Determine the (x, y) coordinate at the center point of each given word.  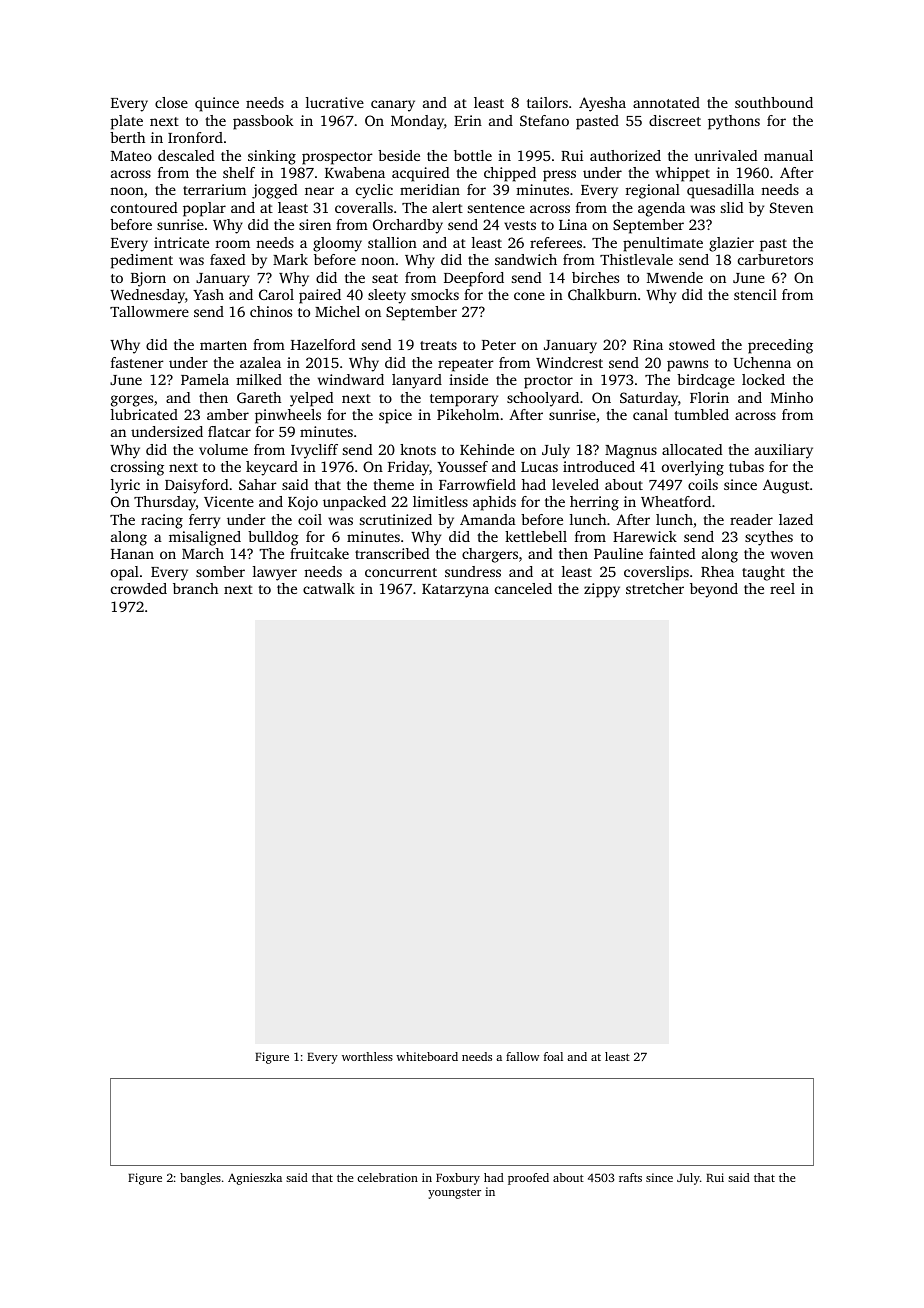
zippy (602, 590)
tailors (547, 102)
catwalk (329, 588)
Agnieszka (255, 1179)
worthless (367, 1056)
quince (217, 104)
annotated (666, 102)
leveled (575, 484)
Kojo (303, 503)
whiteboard (427, 1056)
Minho (792, 397)
